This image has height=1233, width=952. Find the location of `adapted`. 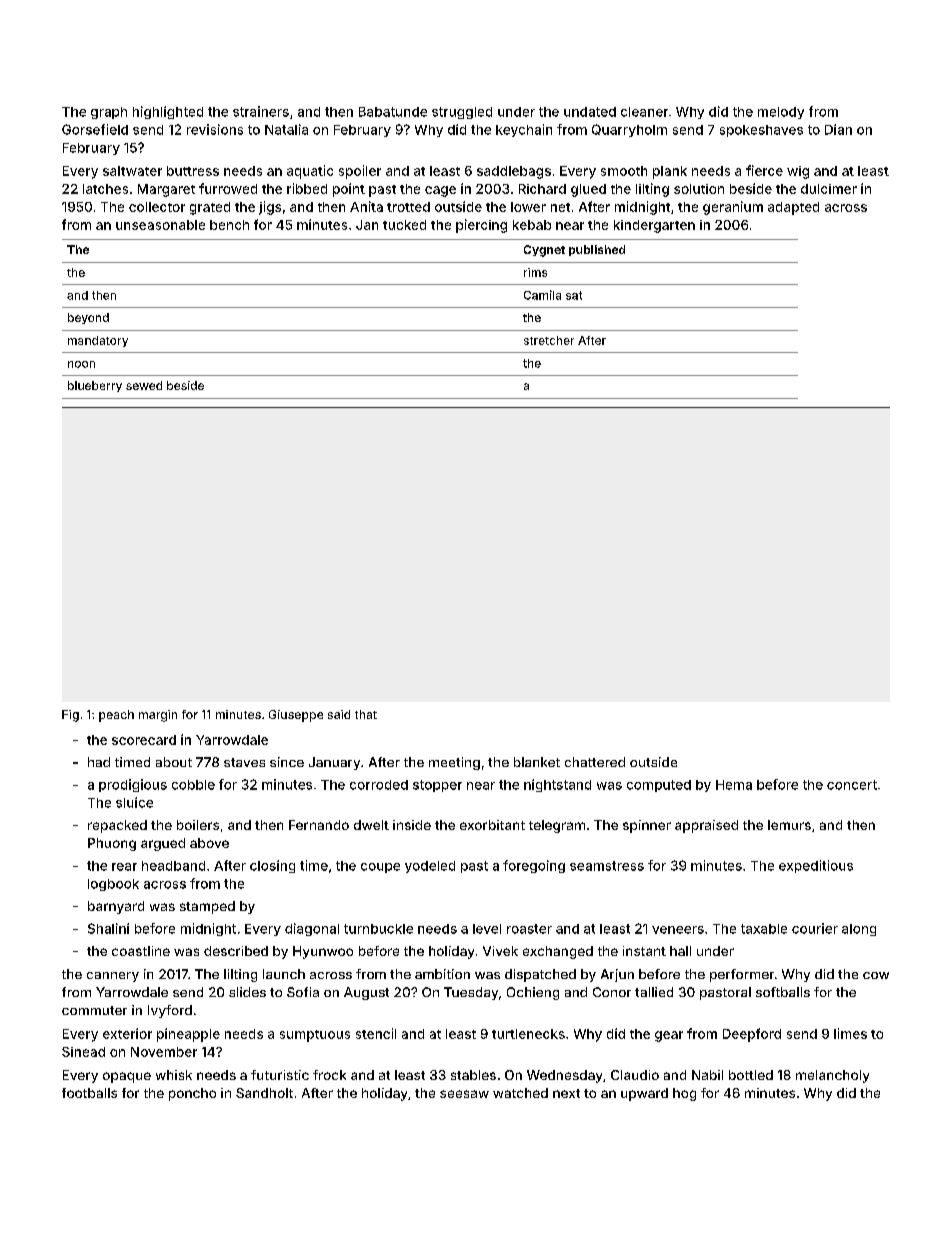

adapted is located at coordinates (793, 208).
